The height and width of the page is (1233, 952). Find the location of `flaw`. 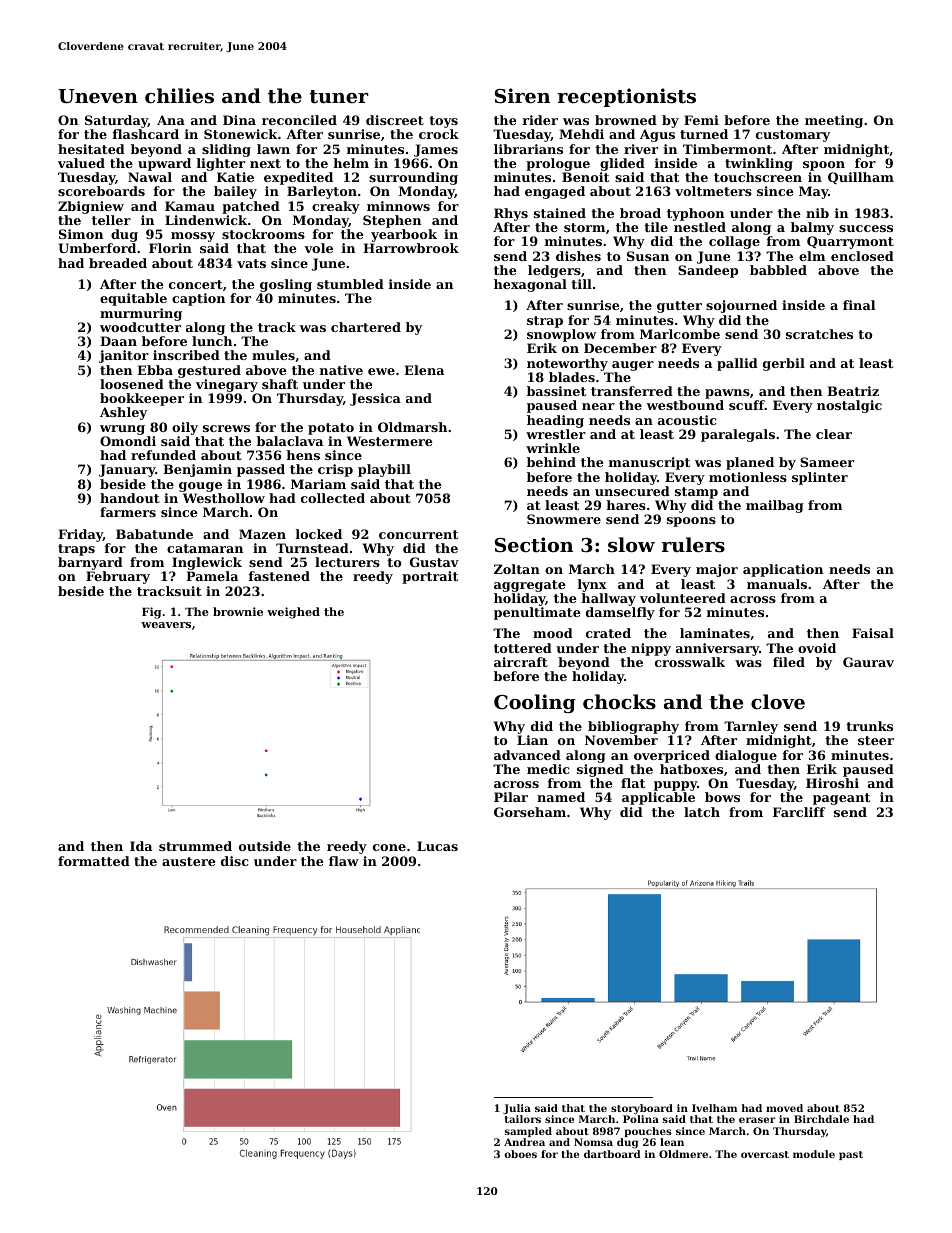

flaw is located at coordinates (344, 861).
